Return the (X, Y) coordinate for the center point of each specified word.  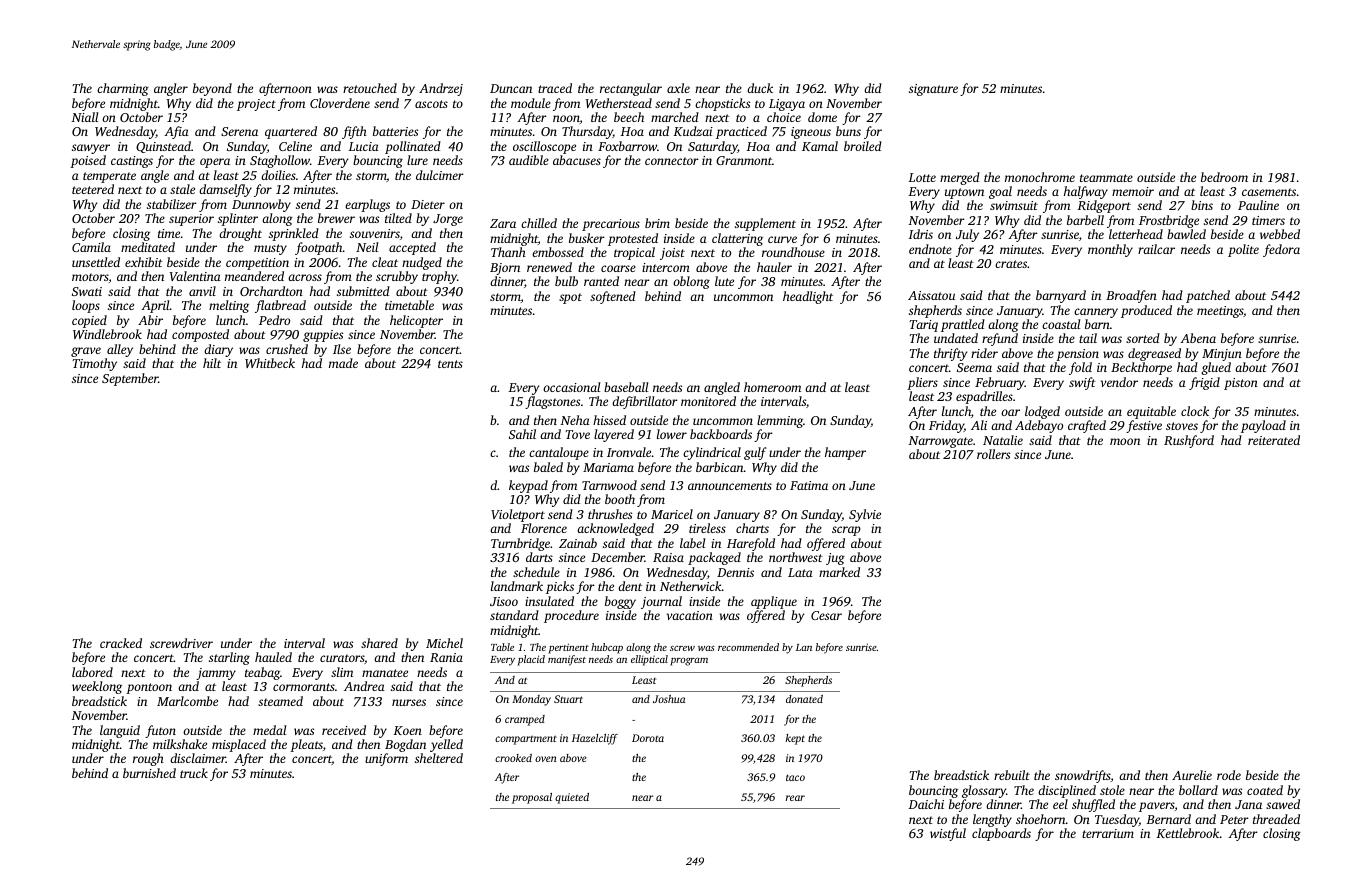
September (130, 379)
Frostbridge (1169, 221)
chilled (539, 223)
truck (194, 773)
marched (675, 117)
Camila (91, 247)
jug (835, 559)
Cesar (826, 615)
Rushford (1189, 441)
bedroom (1224, 177)
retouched (370, 88)
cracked (121, 643)
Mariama (608, 467)
